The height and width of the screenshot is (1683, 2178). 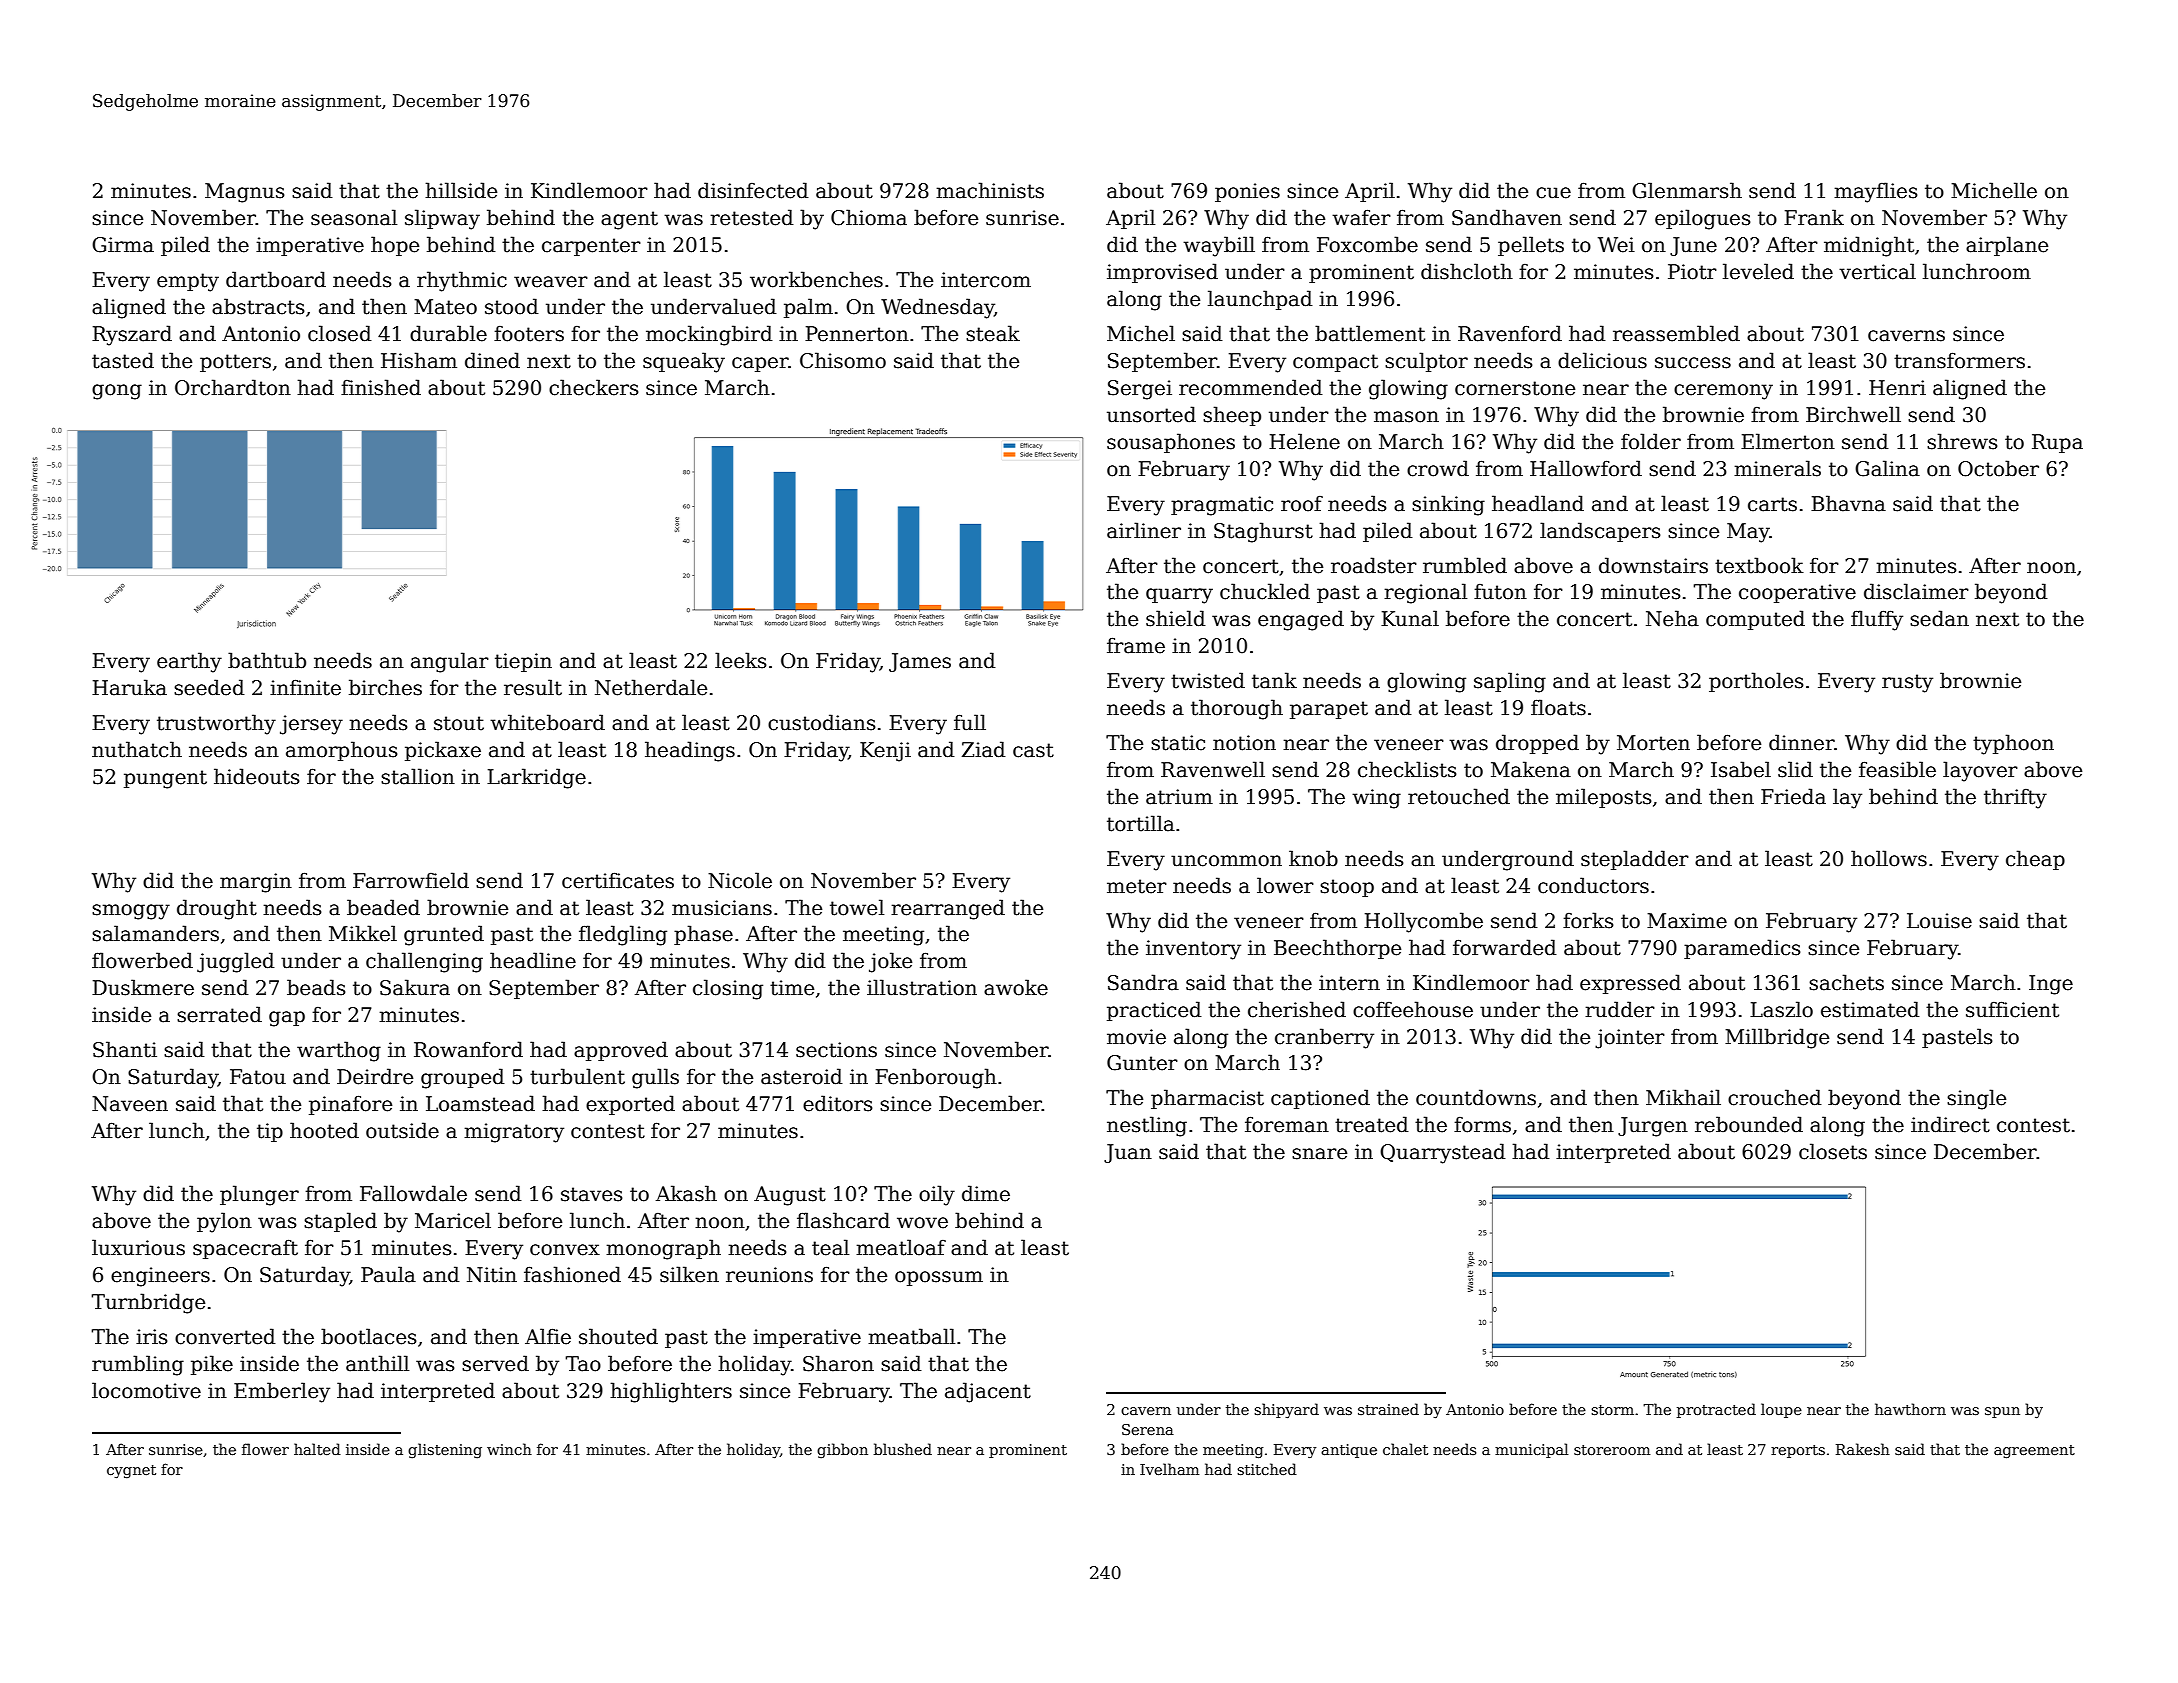 What do you see at coordinates (189, 662) in the screenshot?
I see `earthy` at bounding box center [189, 662].
